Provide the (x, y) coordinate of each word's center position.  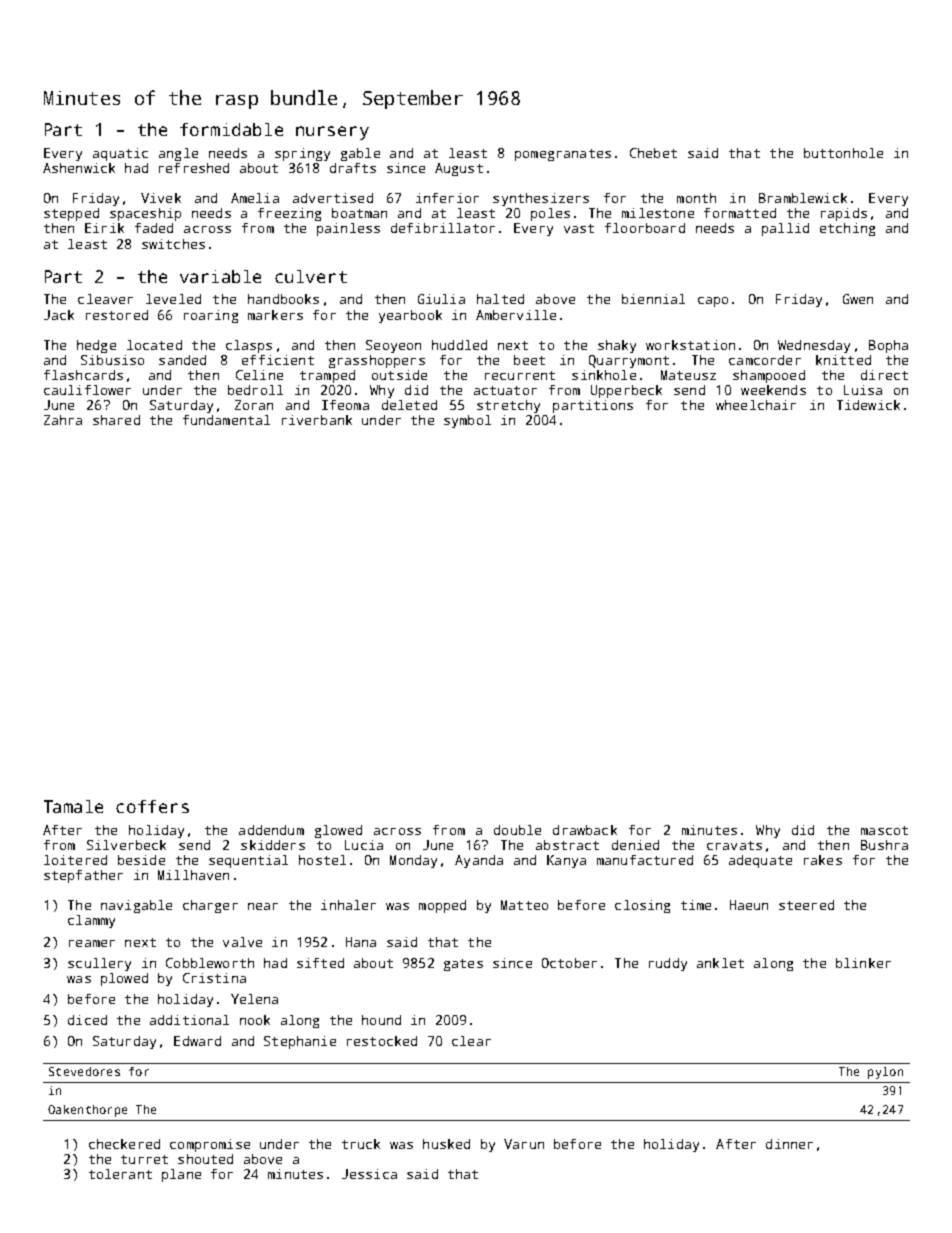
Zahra (63, 420)
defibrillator (443, 228)
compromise (210, 1145)
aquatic (120, 154)
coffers (152, 806)
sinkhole (604, 375)
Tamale (73, 806)
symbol (467, 421)
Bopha (888, 346)
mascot (884, 830)
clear (471, 1041)
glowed (338, 831)
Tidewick (868, 405)
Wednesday (814, 346)
